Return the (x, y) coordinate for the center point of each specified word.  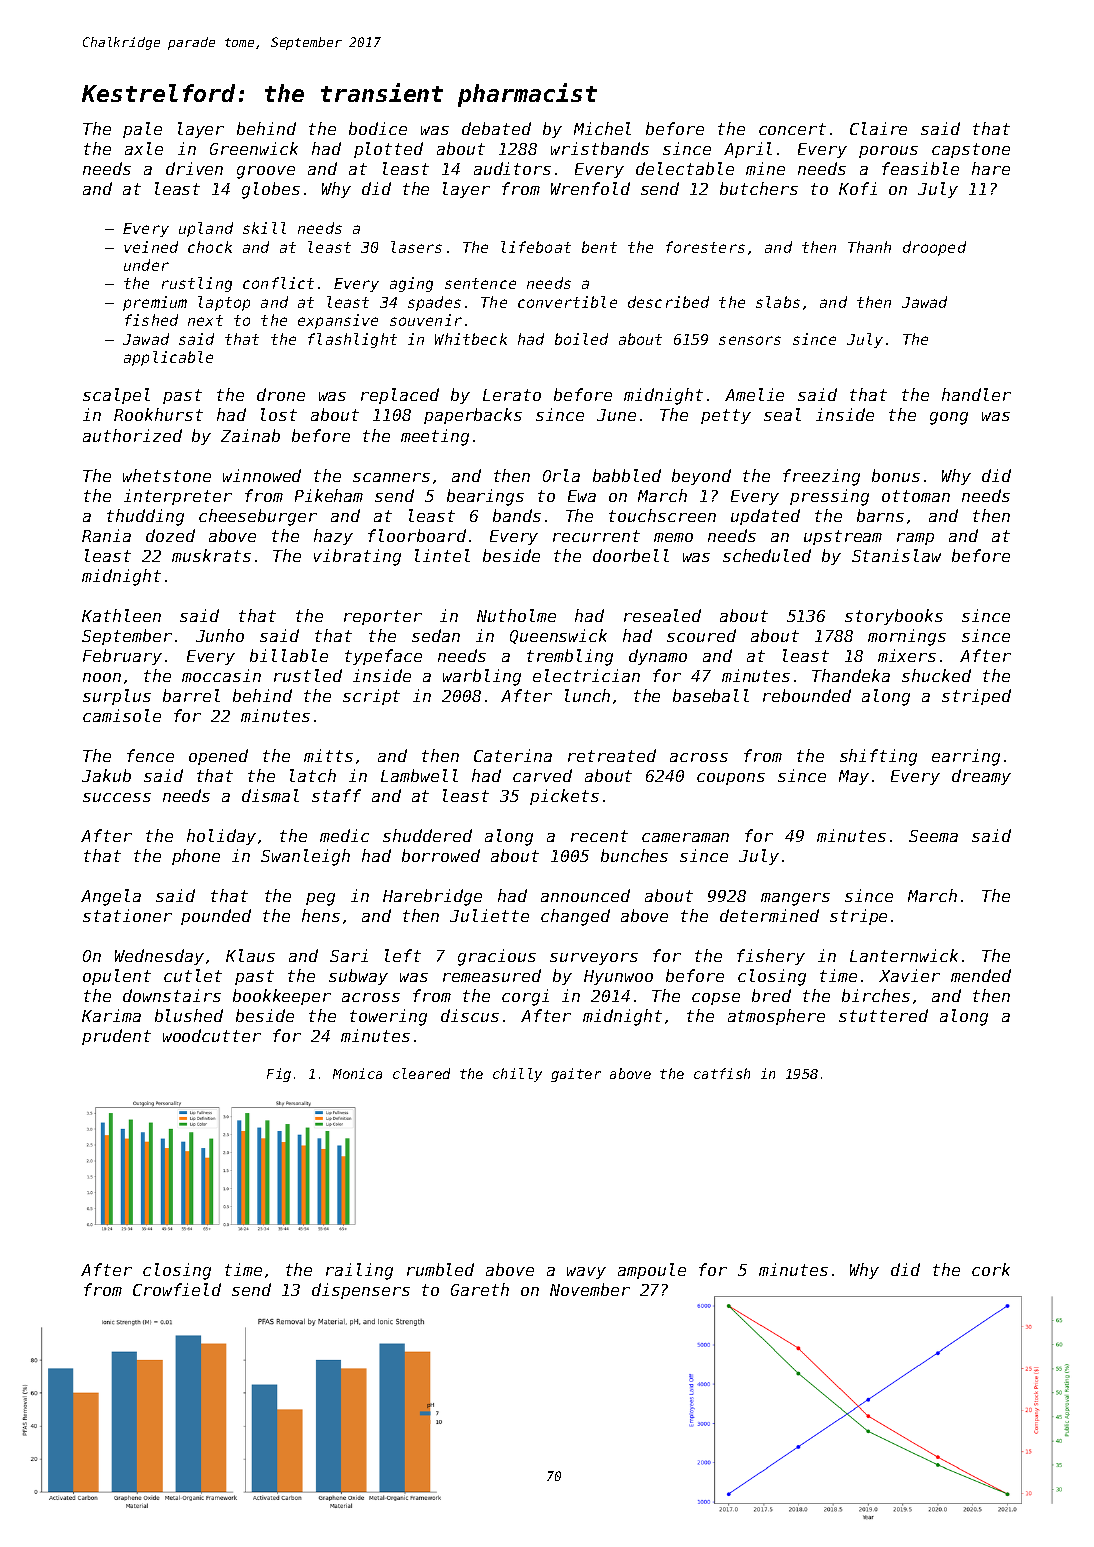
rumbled (440, 1269)
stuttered (883, 1015)
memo (673, 537)
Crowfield (177, 1289)
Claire (878, 128)
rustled (308, 675)
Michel (602, 128)
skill (264, 228)
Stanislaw (896, 555)
